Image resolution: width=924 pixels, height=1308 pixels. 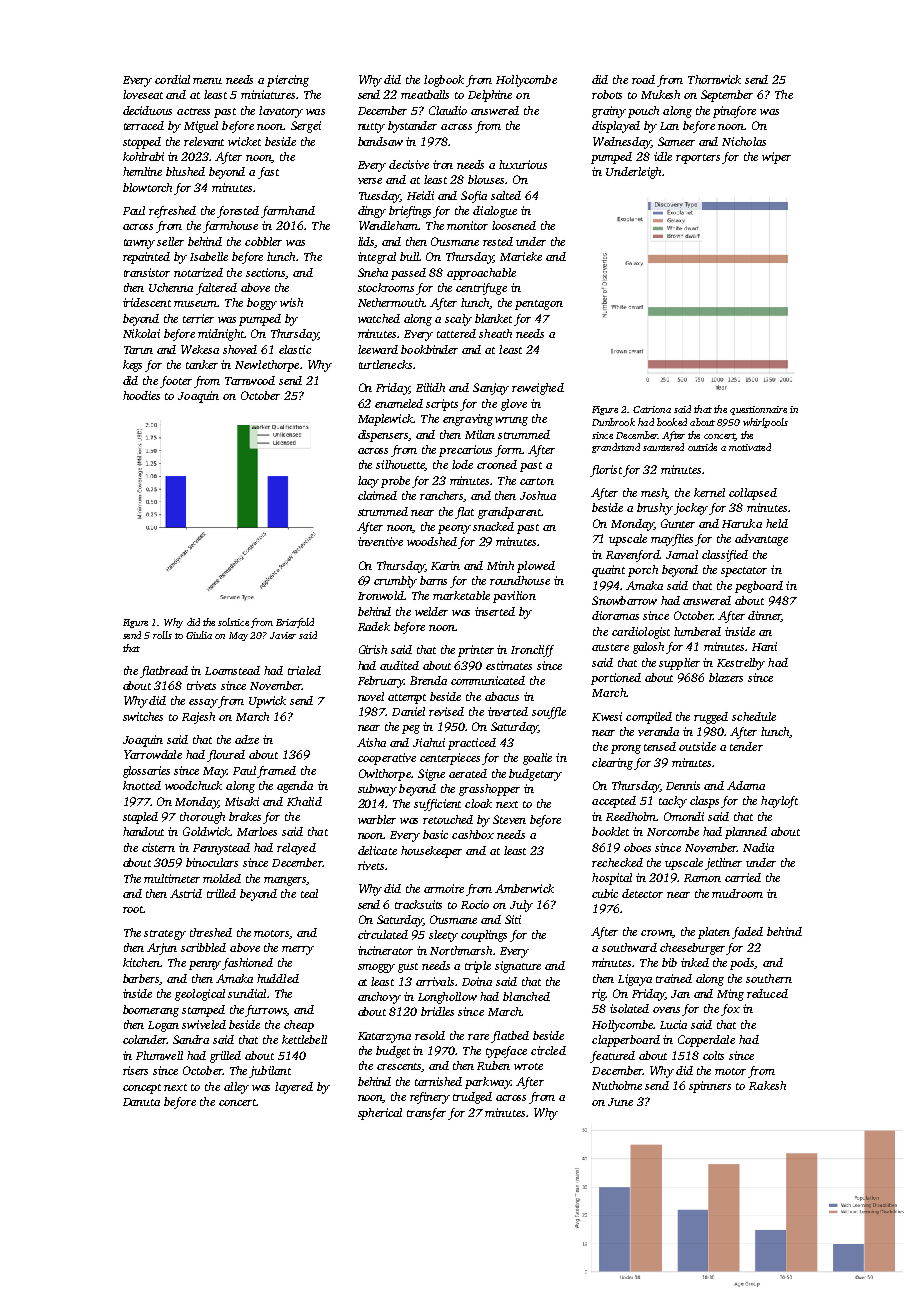 What do you see at coordinates (776, 158) in the screenshot?
I see `wiper` at bounding box center [776, 158].
